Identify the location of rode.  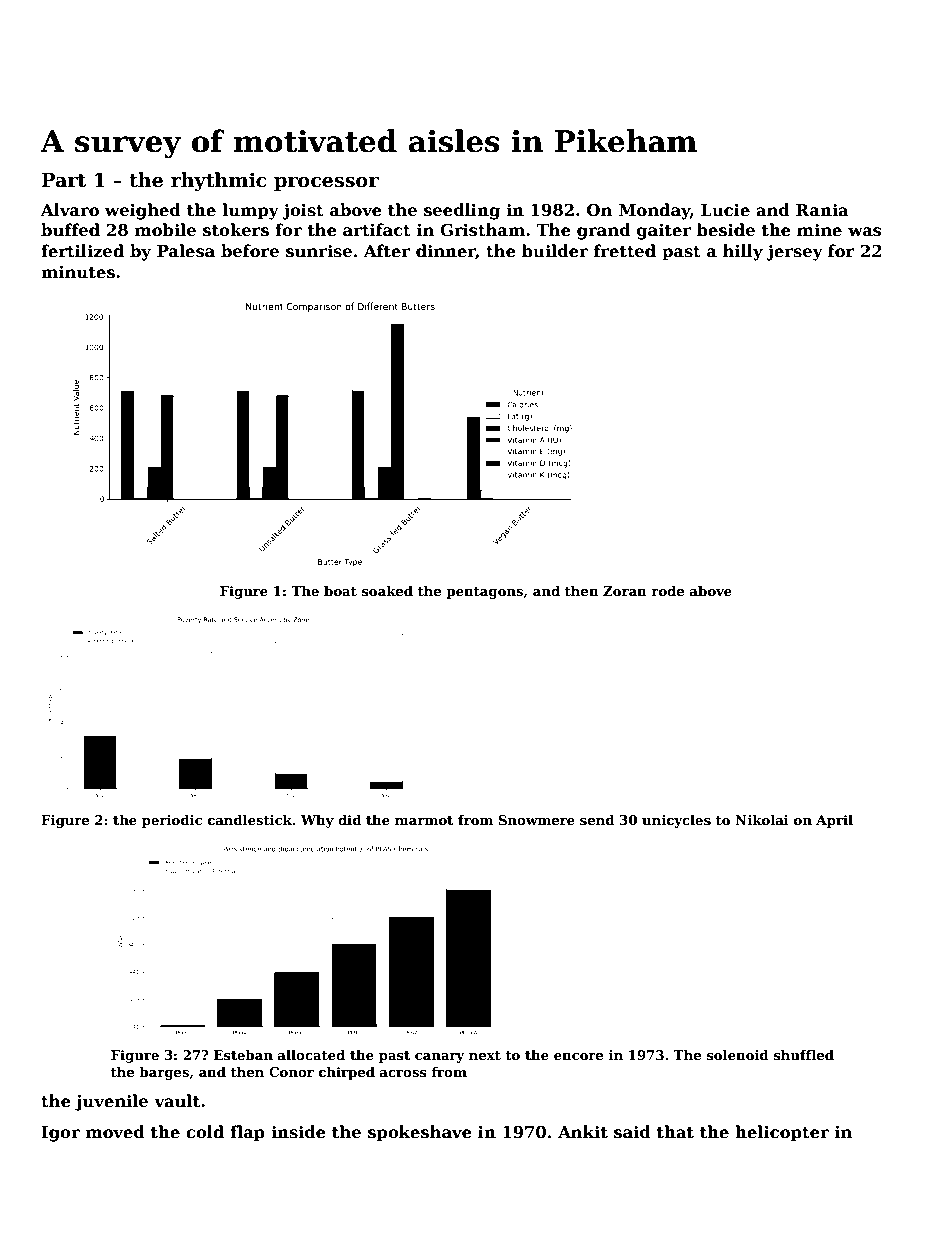
(667, 591).
